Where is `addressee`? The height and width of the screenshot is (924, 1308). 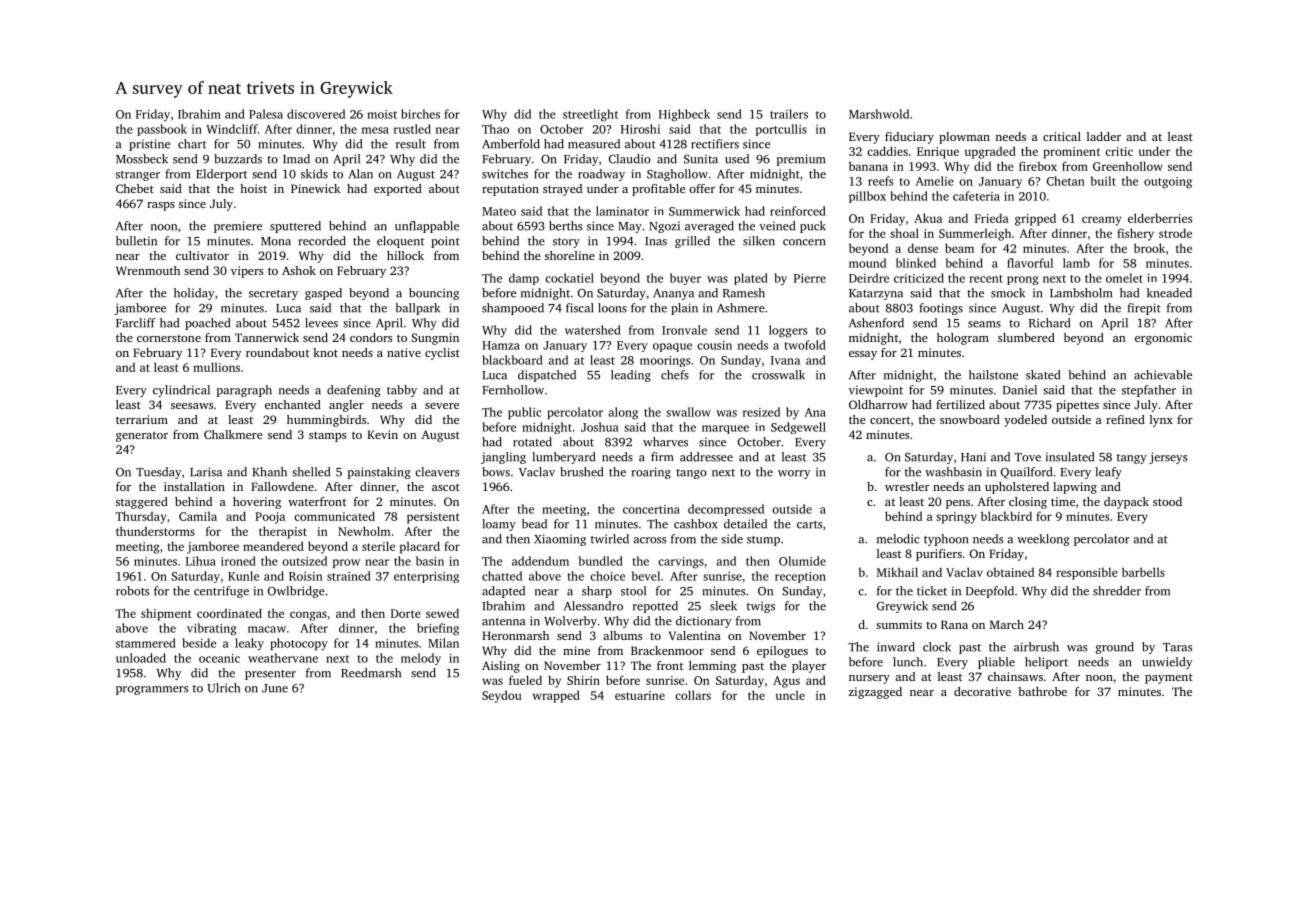 addressee is located at coordinates (706, 457).
